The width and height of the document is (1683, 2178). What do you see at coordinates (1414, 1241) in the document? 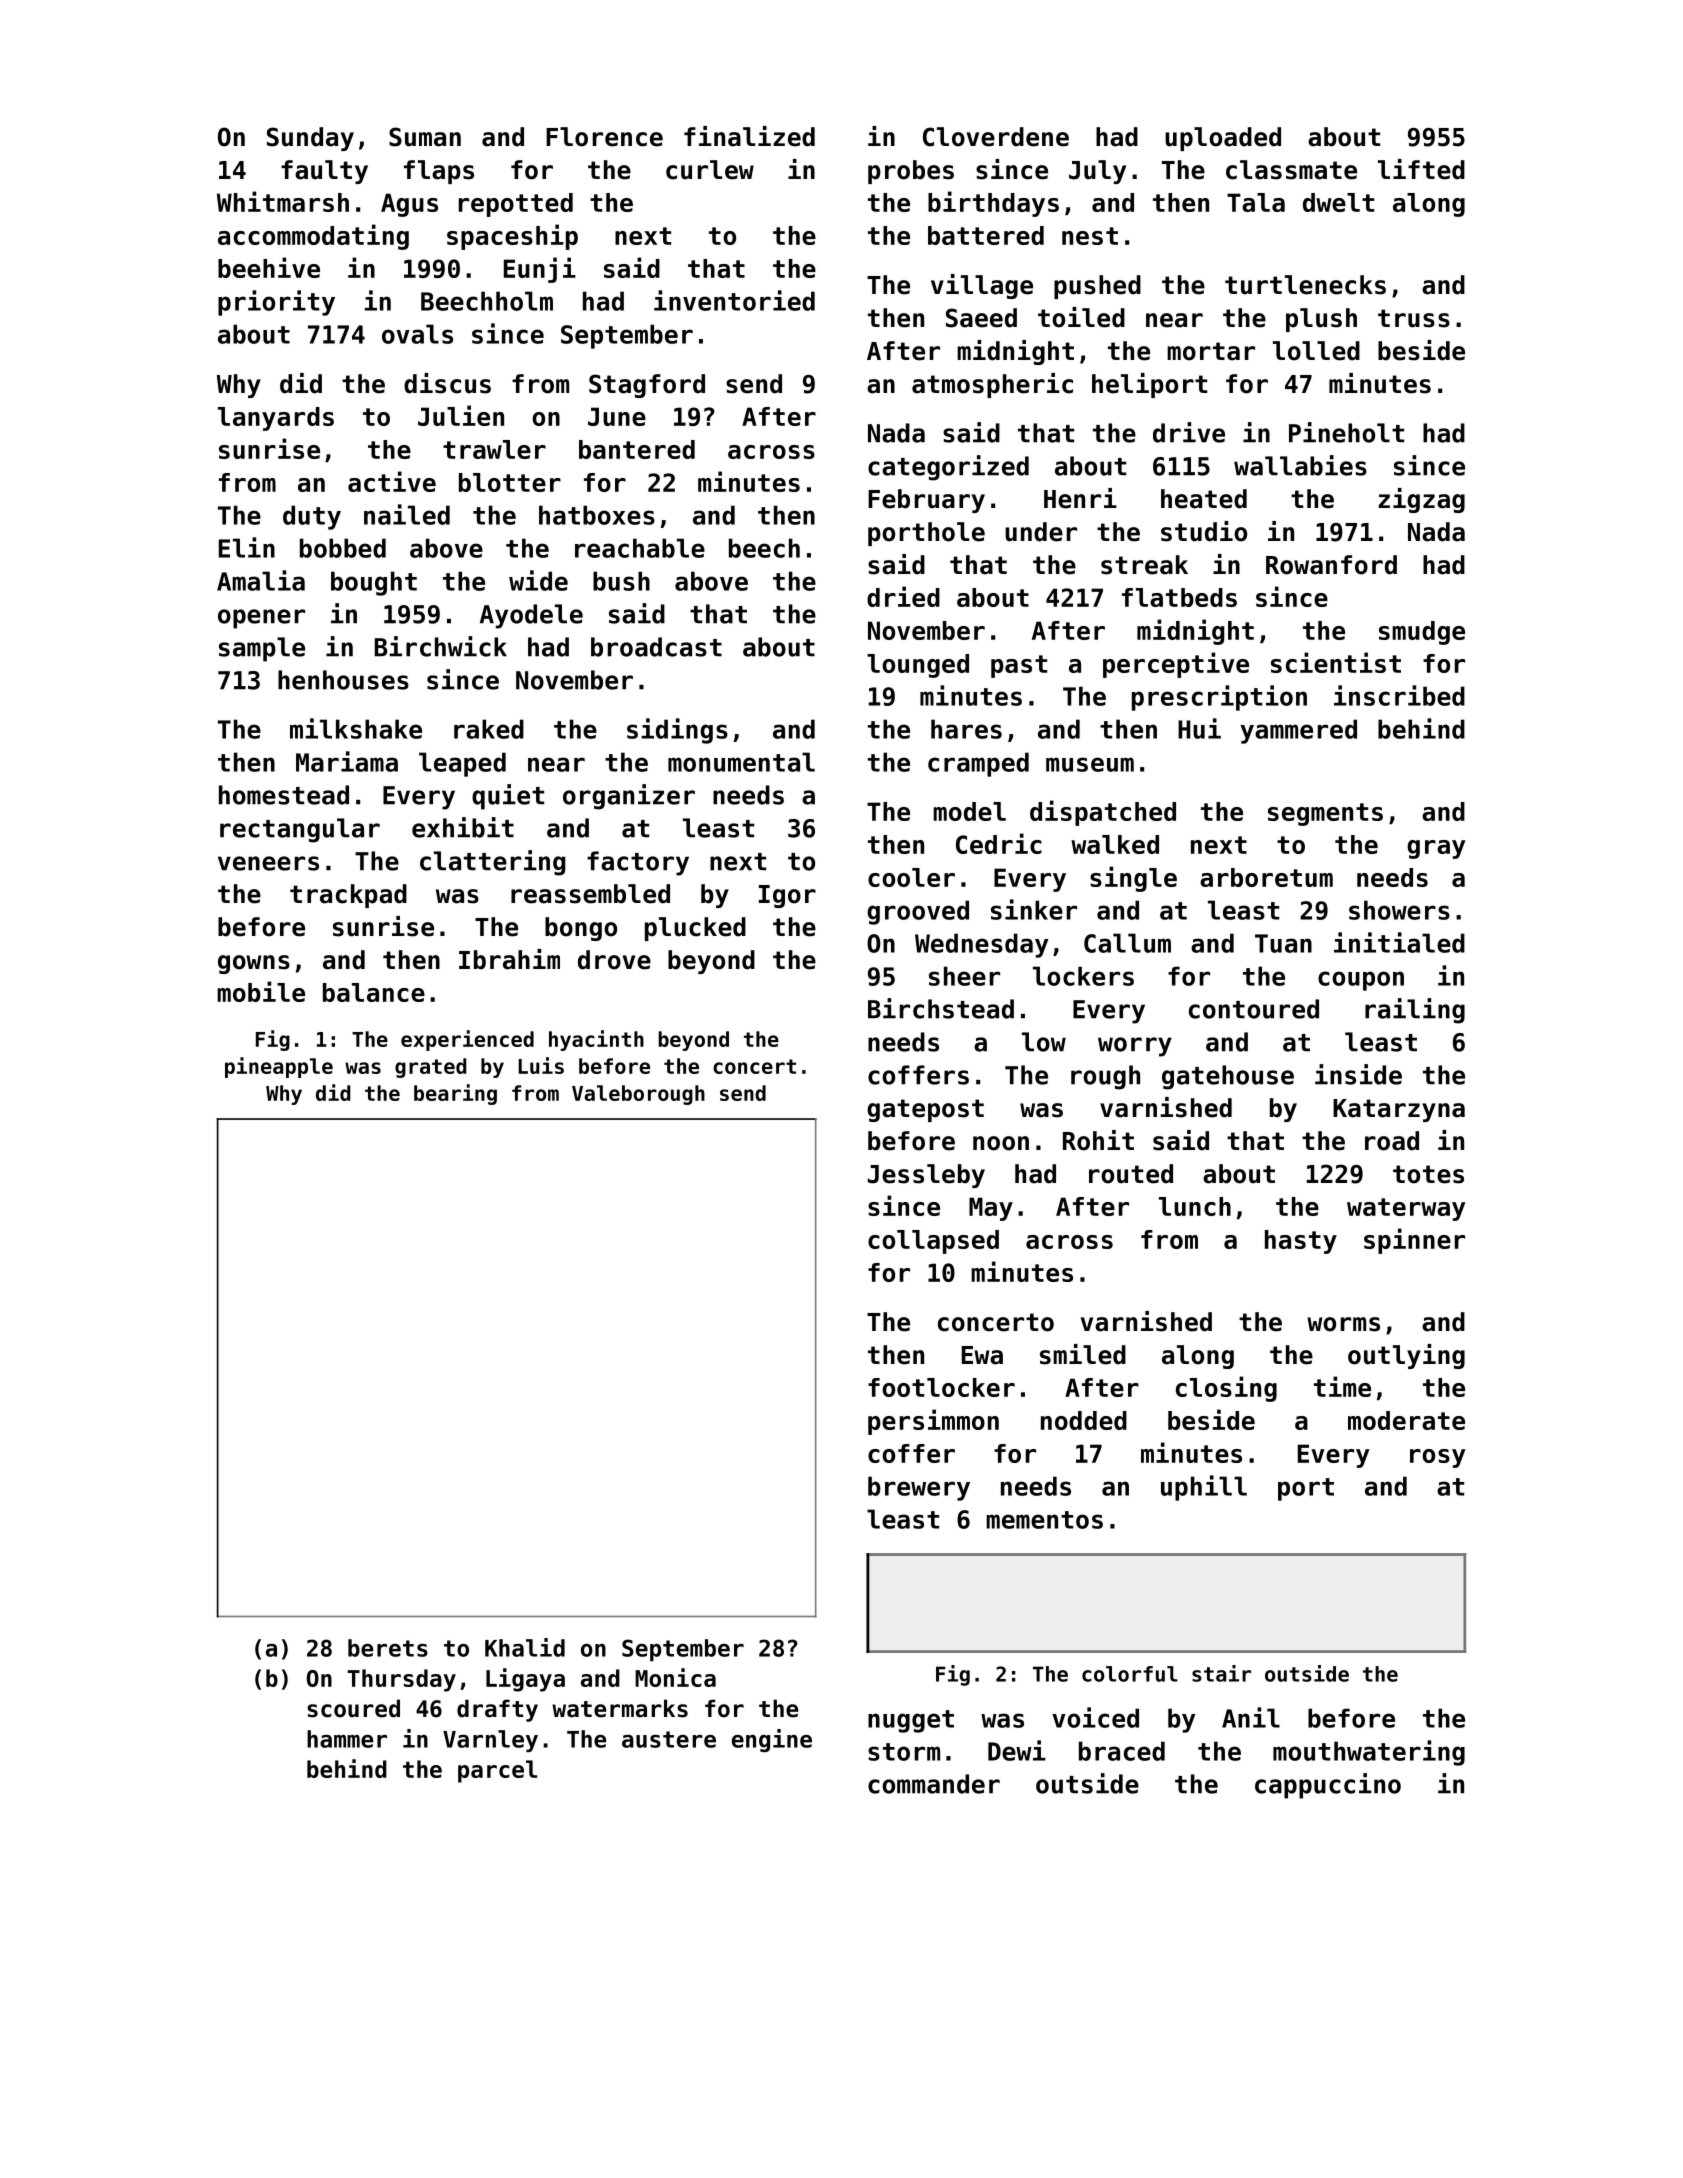
I see `spinner` at bounding box center [1414, 1241].
